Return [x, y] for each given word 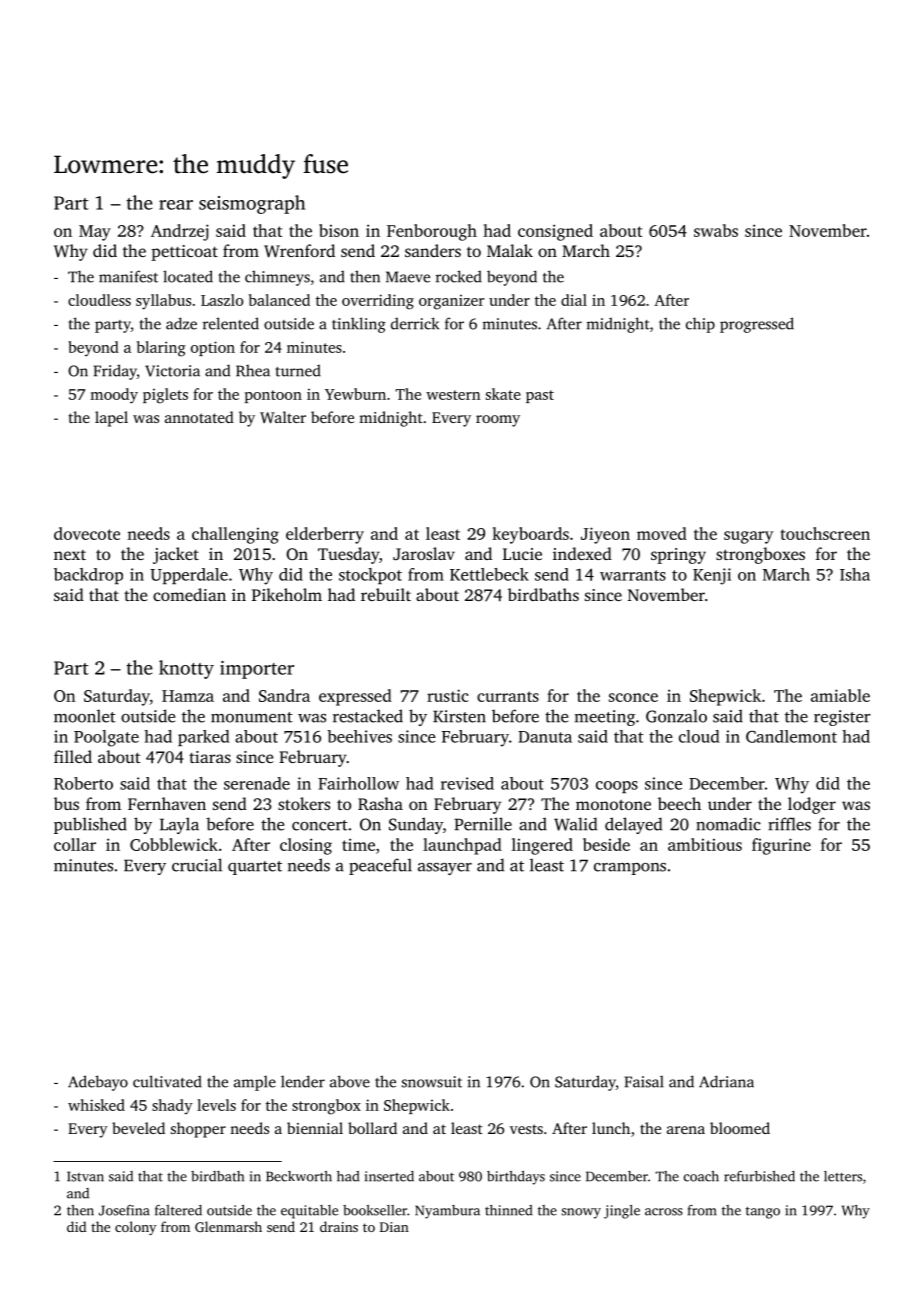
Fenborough [432, 232]
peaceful [380, 866]
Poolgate [106, 738]
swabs [716, 230]
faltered [178, 1210]
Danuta [545, 737]
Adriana [726, 1081]
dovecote [87, 533]
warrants [633, 575]
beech [679, 803]
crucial [197, 865]
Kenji [712, 576]
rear [176, 205]
